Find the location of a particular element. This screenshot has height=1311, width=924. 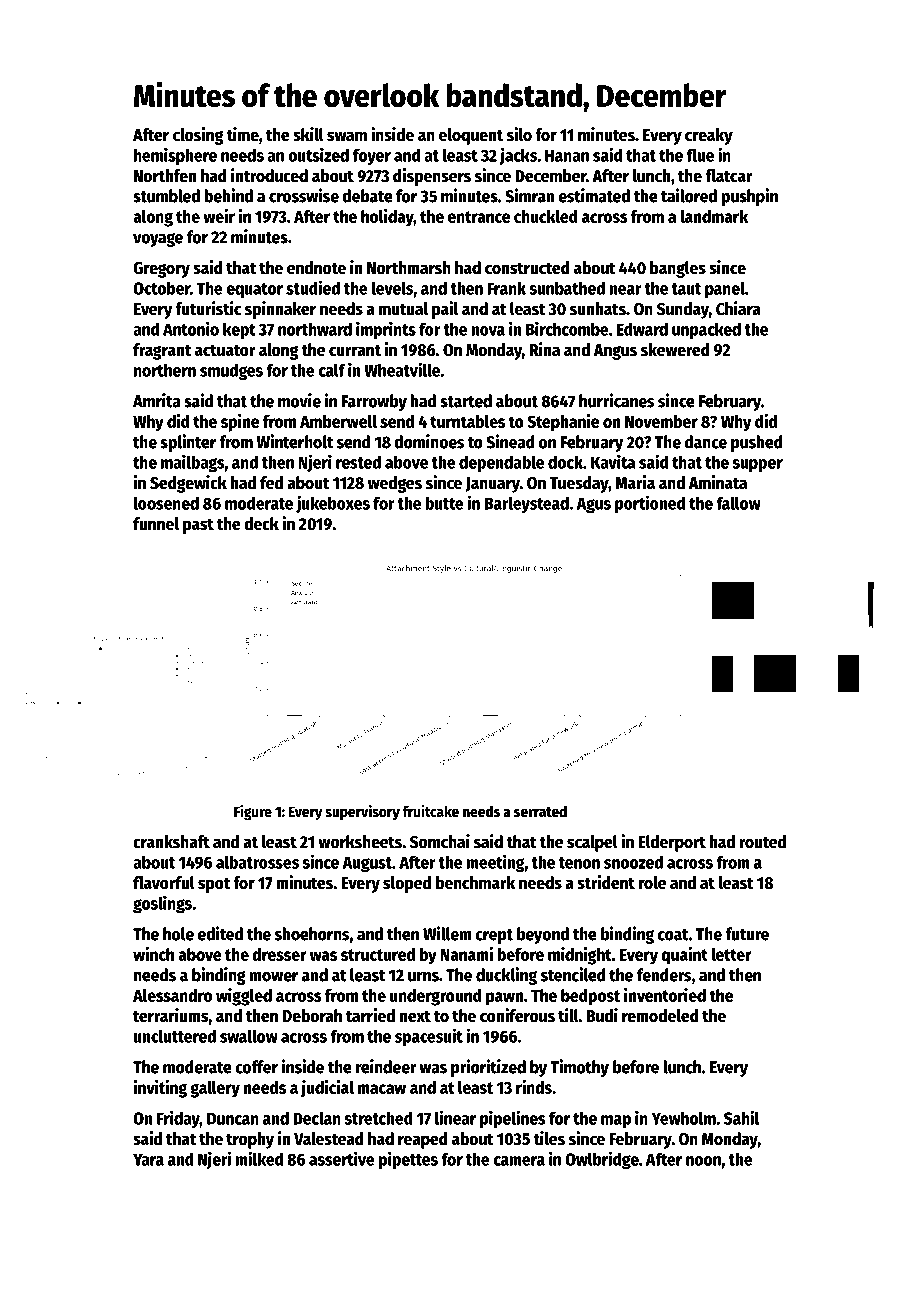

creaky is located at coordinates (709, 136).
